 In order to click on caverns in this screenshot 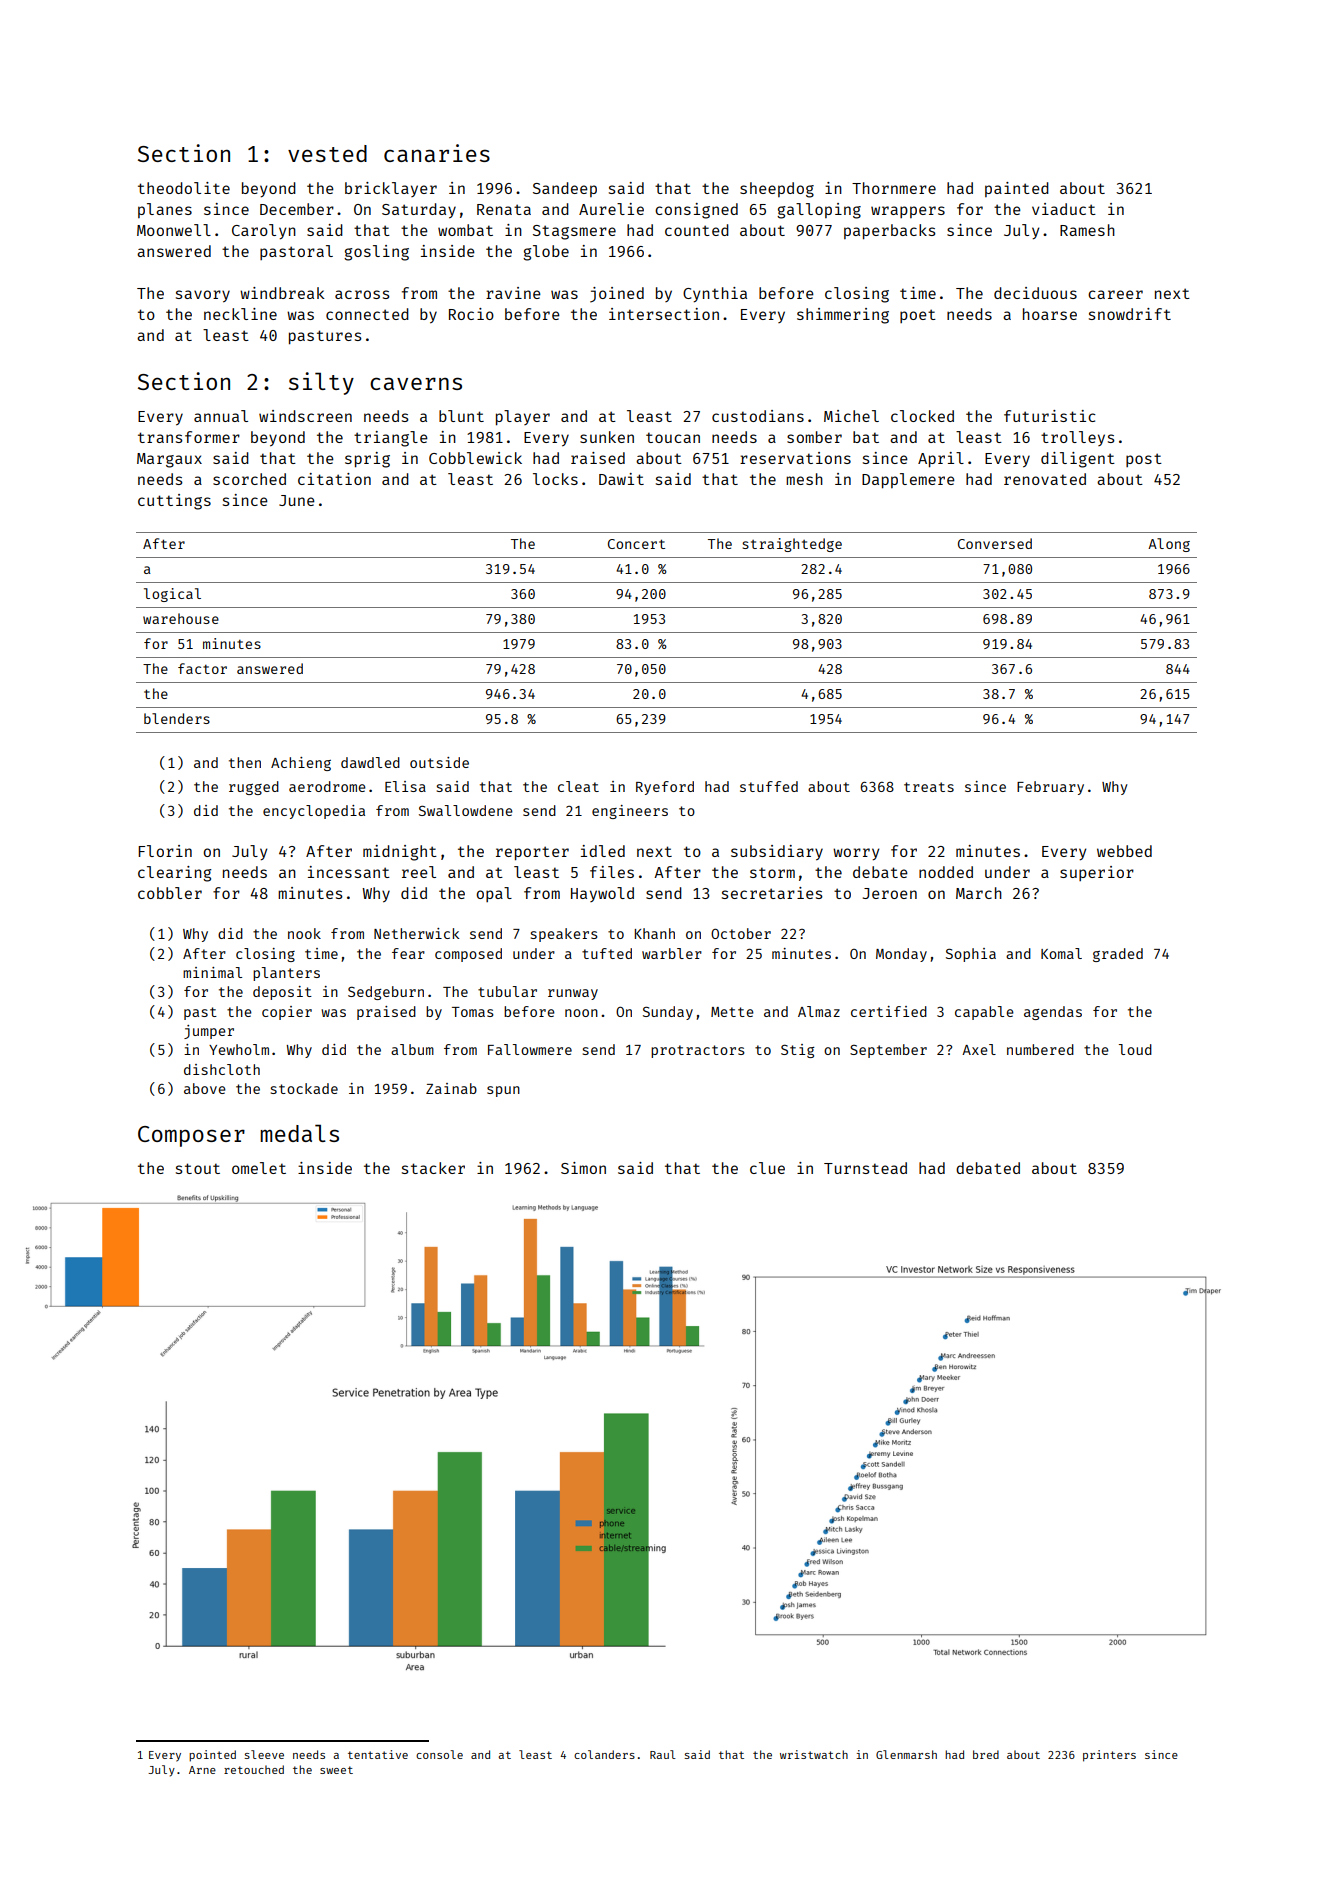, I will do `click(416, 383)`.
